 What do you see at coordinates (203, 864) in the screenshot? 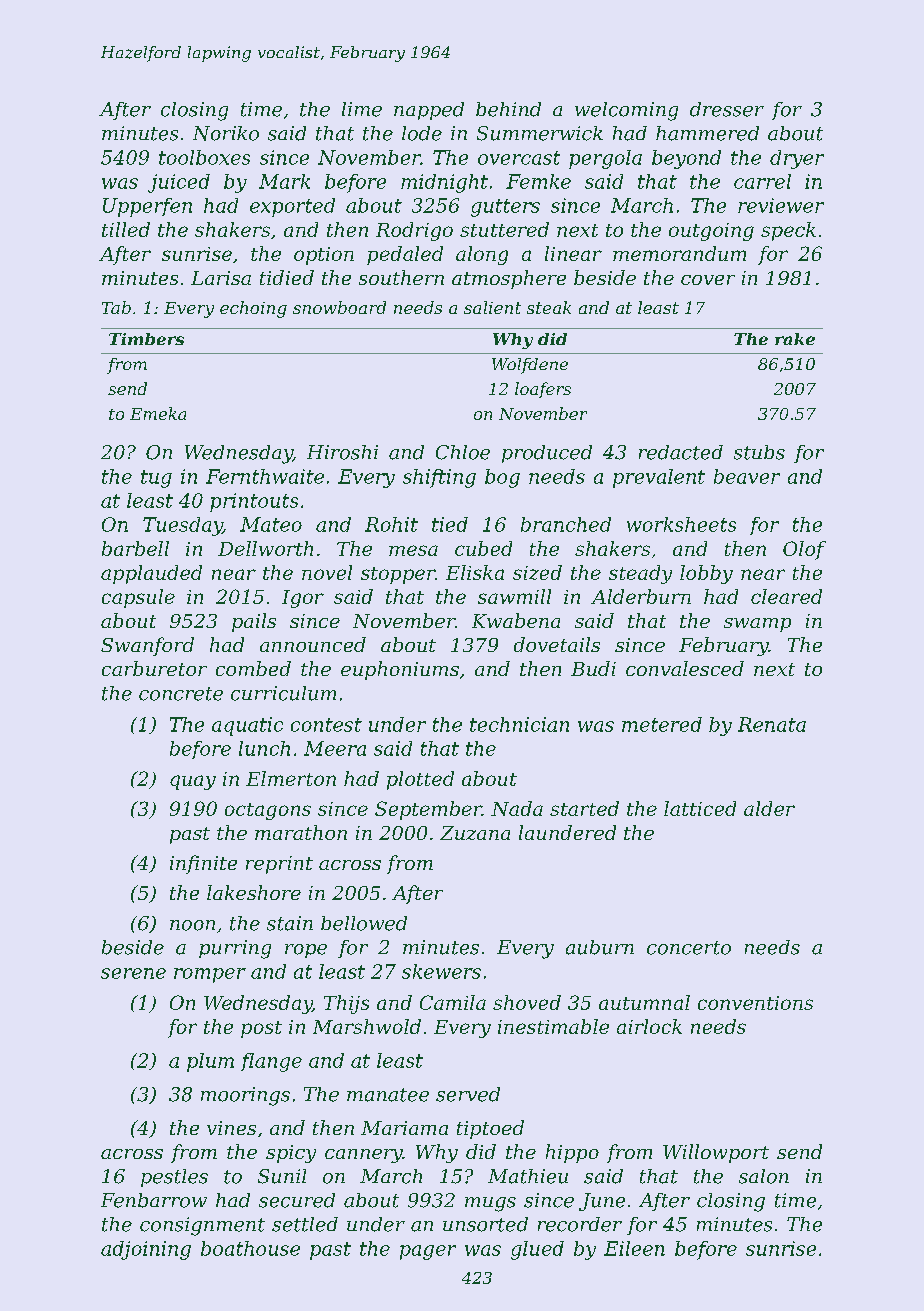
I see `infinite` at bounding box center [203, 864].
